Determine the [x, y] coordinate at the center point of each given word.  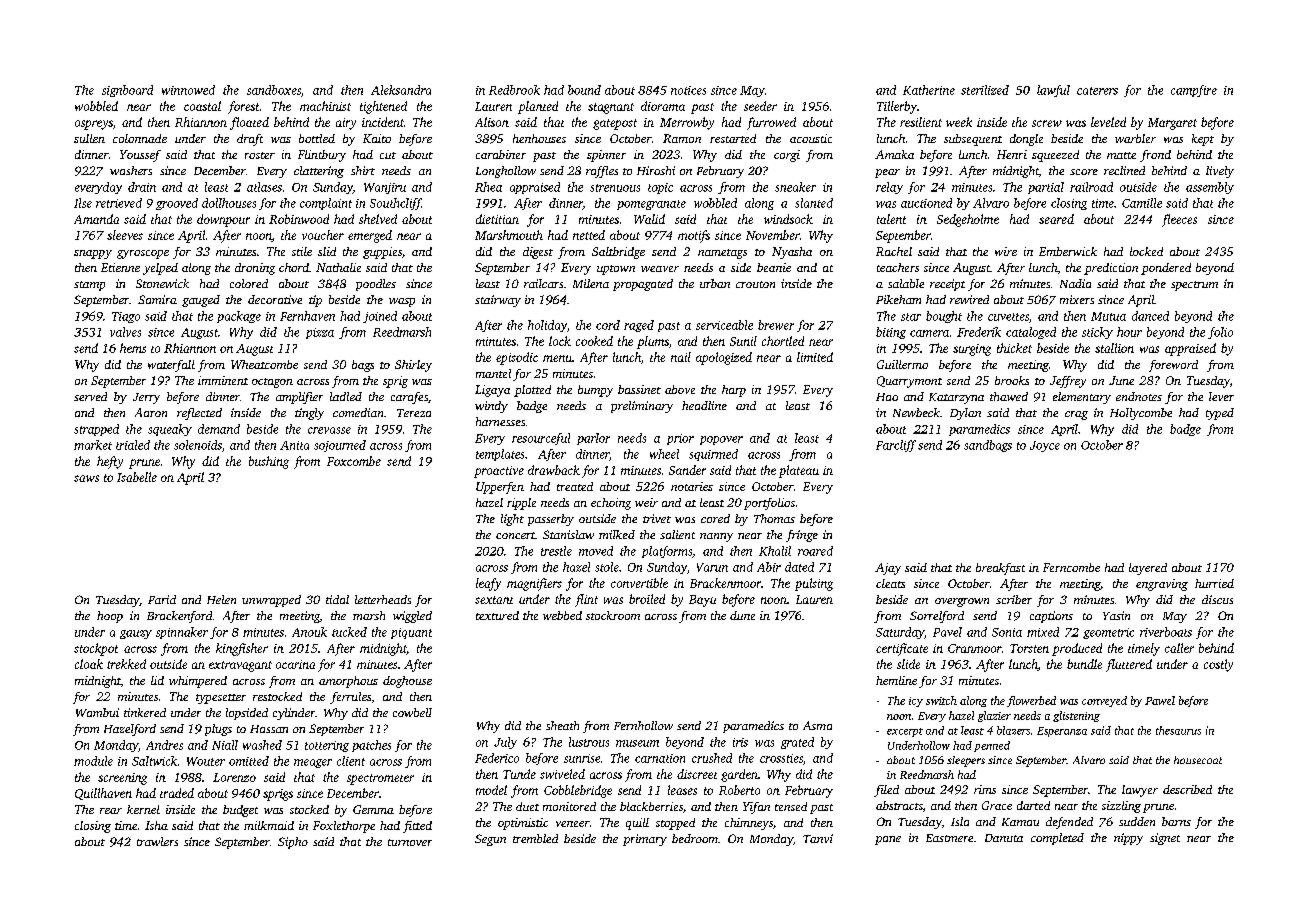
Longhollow [506, 172]
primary [645, 840]
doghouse [407, 682]
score [1084, 172]
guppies [382, 253]
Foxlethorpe [344, 827]
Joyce [1045, 446]
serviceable [724, 325]
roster [260, 155]
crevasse [329, 430]
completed [1057, 839]
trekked [126, 664]
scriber [1014, 599]
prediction [1111, 269]
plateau [799, 471]
